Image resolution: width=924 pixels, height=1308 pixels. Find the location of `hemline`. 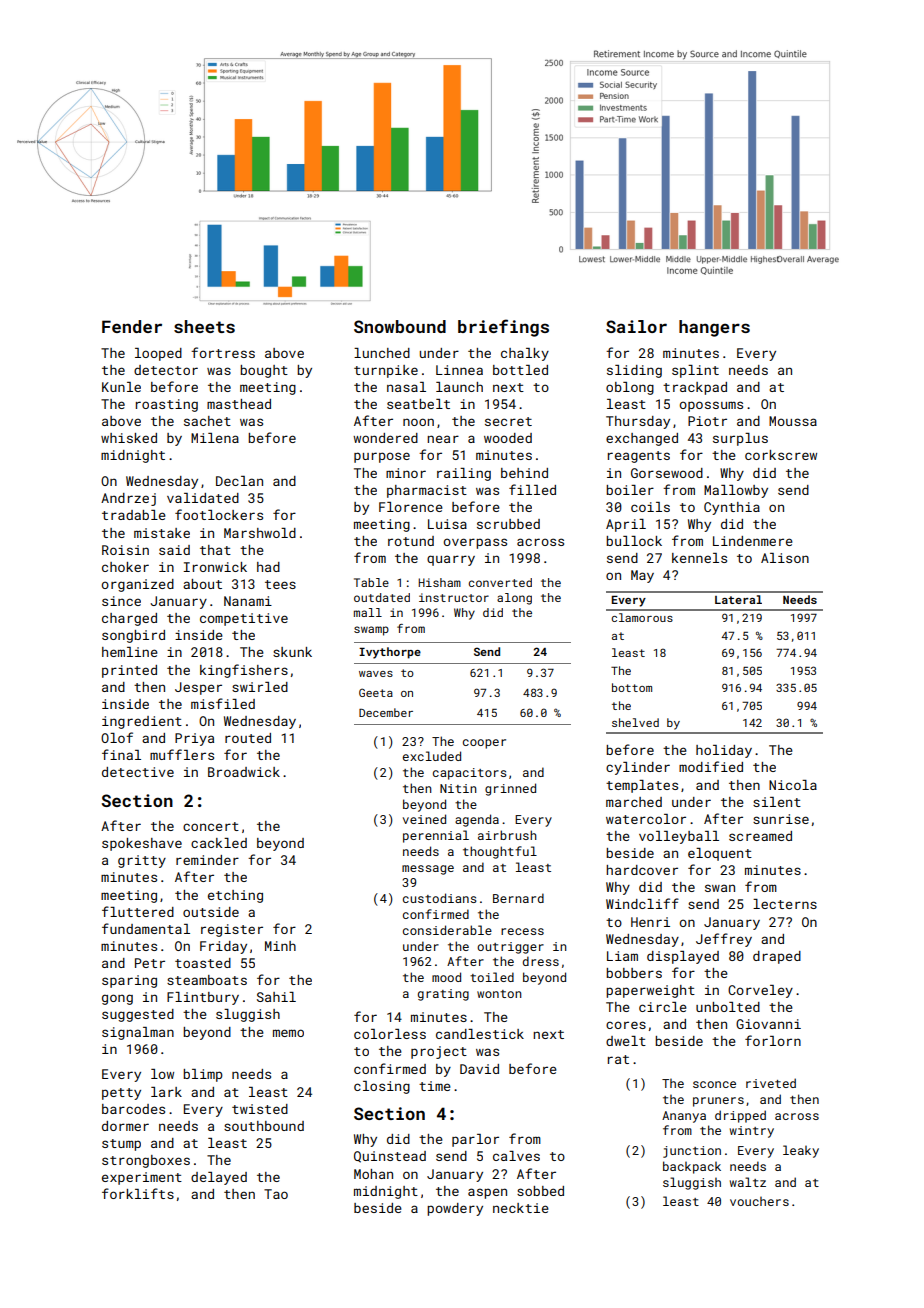

hemline is located at coordinates (130, 652).
